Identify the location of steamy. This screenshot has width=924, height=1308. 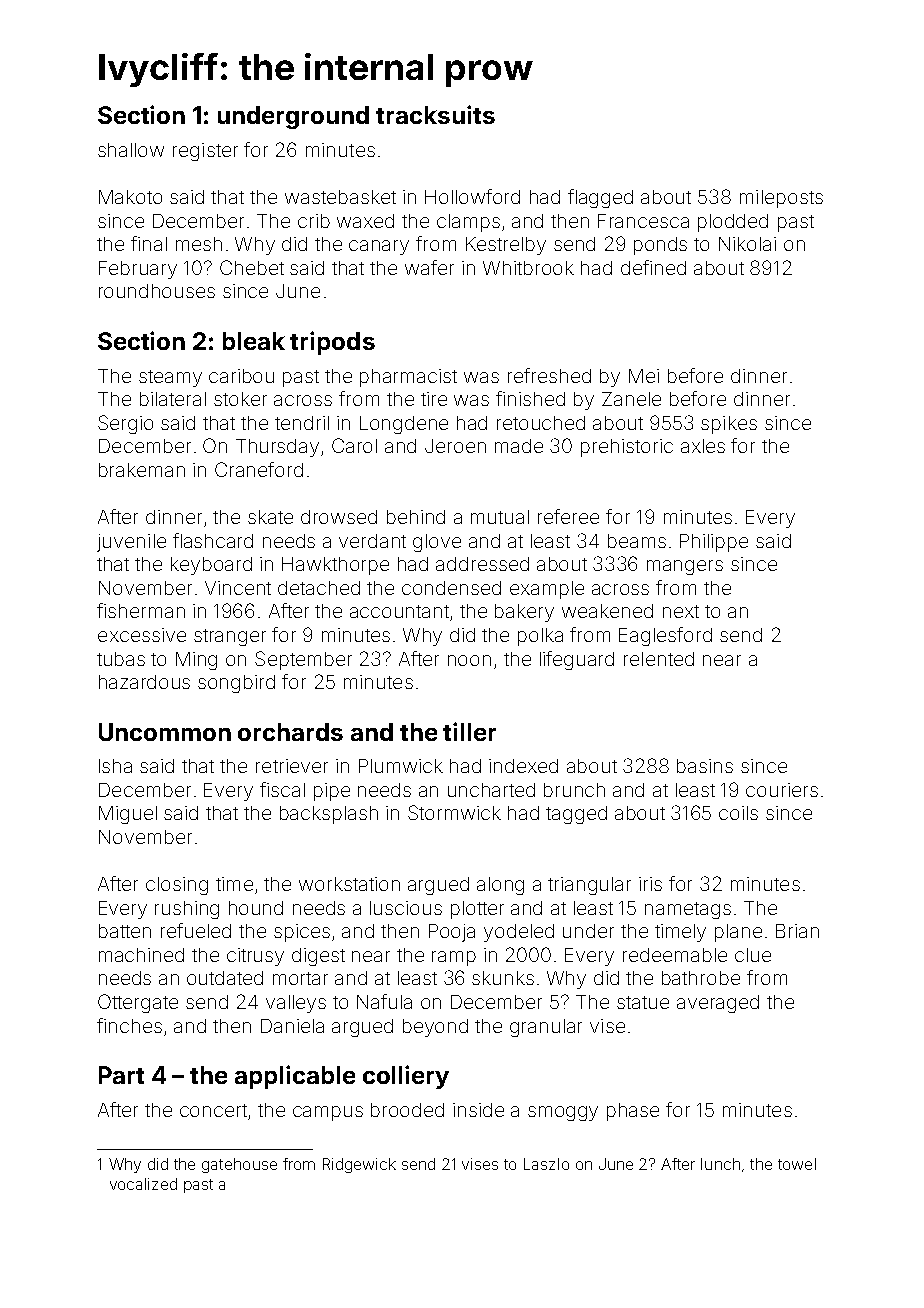
(170, 378).
